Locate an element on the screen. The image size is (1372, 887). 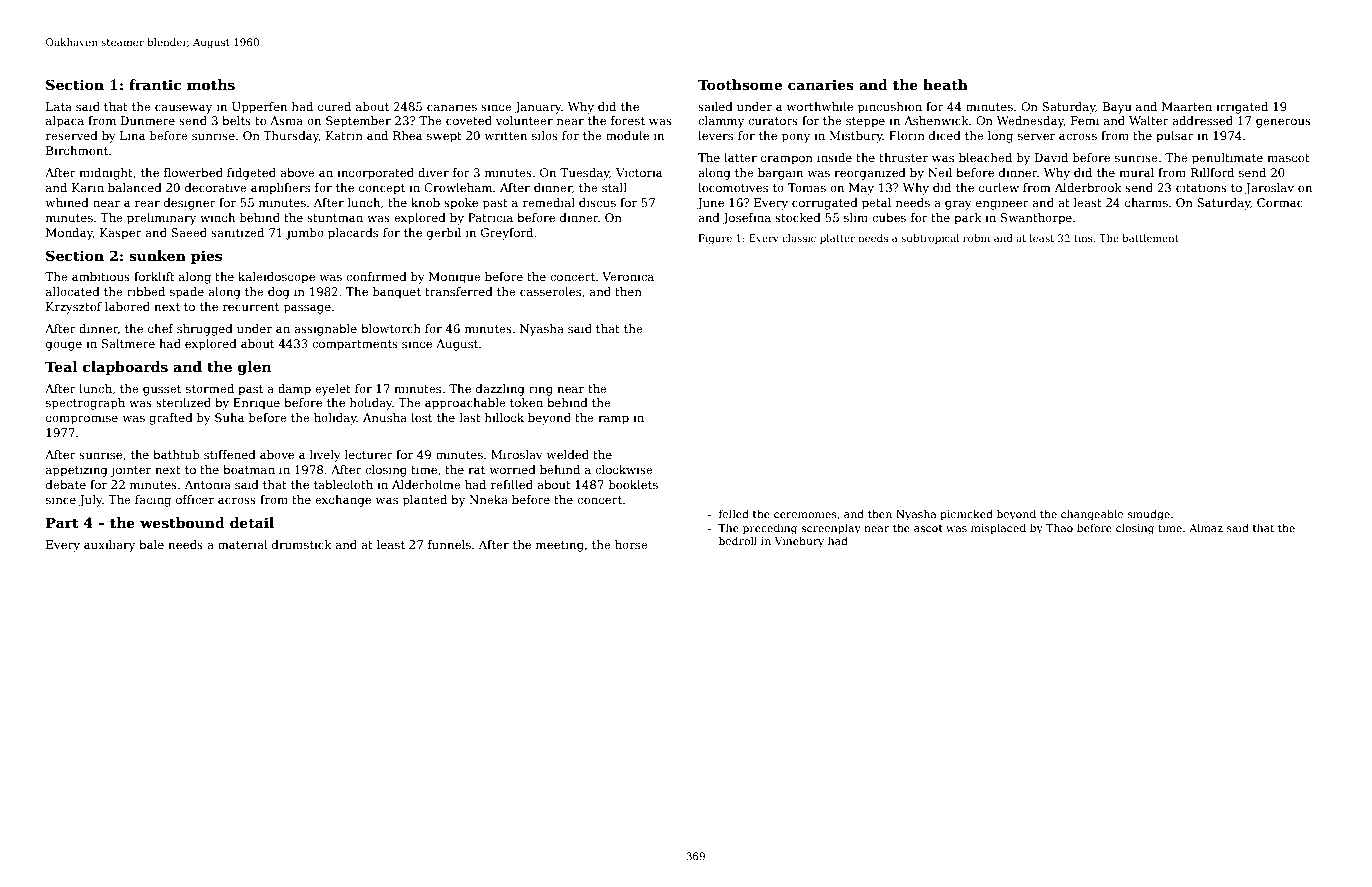
heath is located at coordinates (945, 84).
